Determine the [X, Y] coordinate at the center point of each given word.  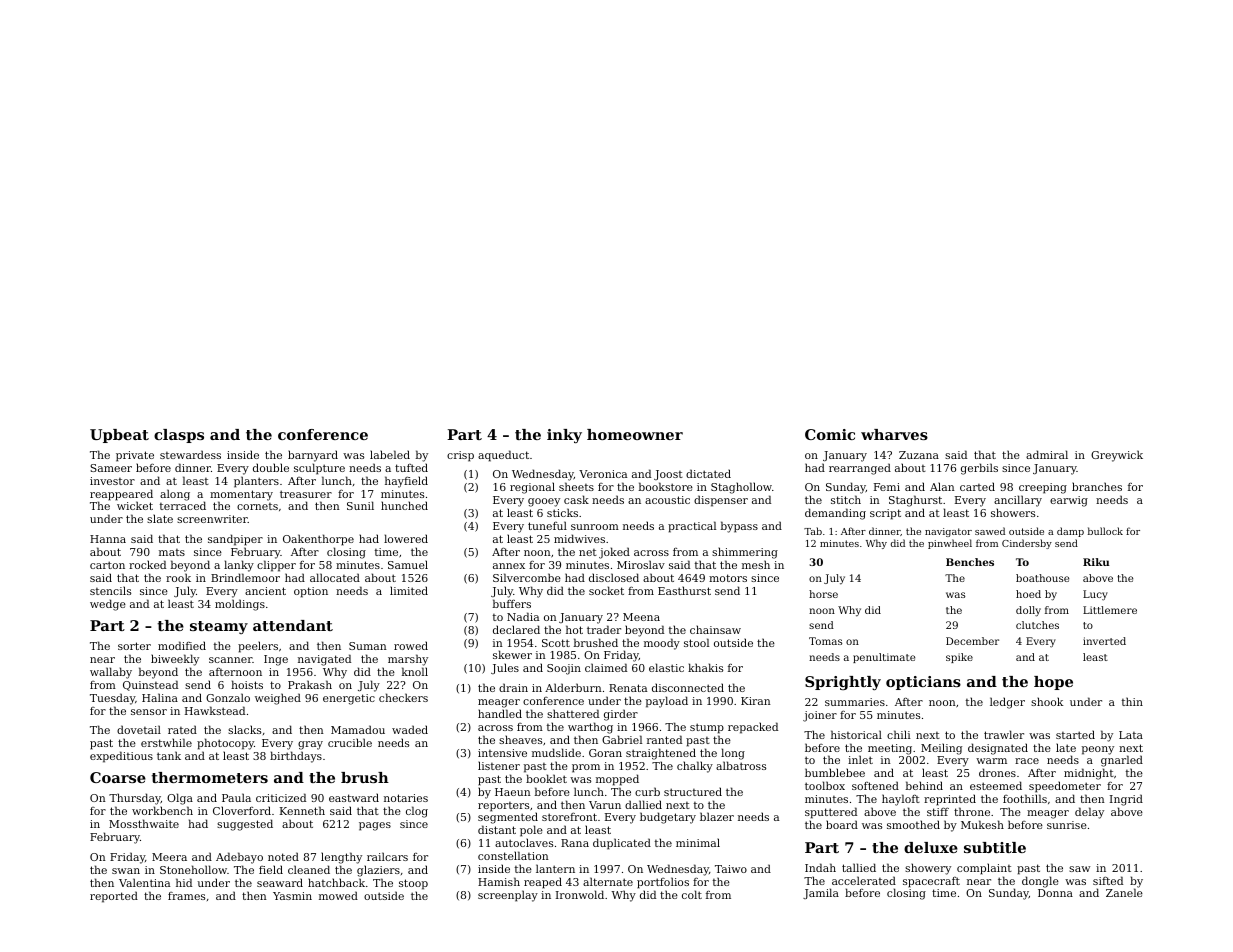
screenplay [508, 896]
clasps [179, 436]
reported [114, 897]
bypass [739, 527]
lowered [406, 538]
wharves [894, 434]
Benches [970, 562]
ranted [664, 739]
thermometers [210, 777]
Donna [1055, 893]
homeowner [635, 434]
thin [1132, 701]
